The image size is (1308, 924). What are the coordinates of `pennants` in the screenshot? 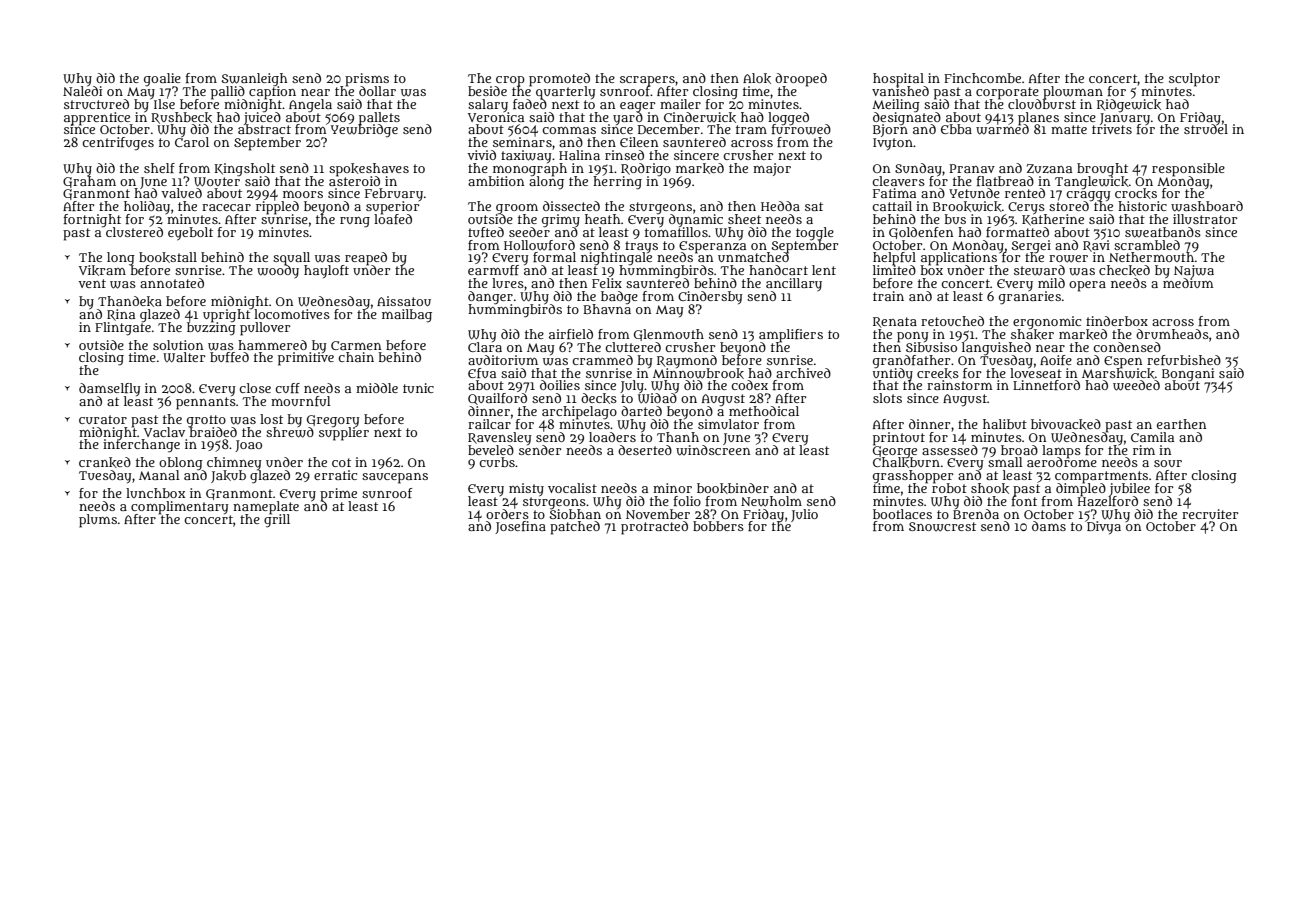 It's located at (206, 403).
